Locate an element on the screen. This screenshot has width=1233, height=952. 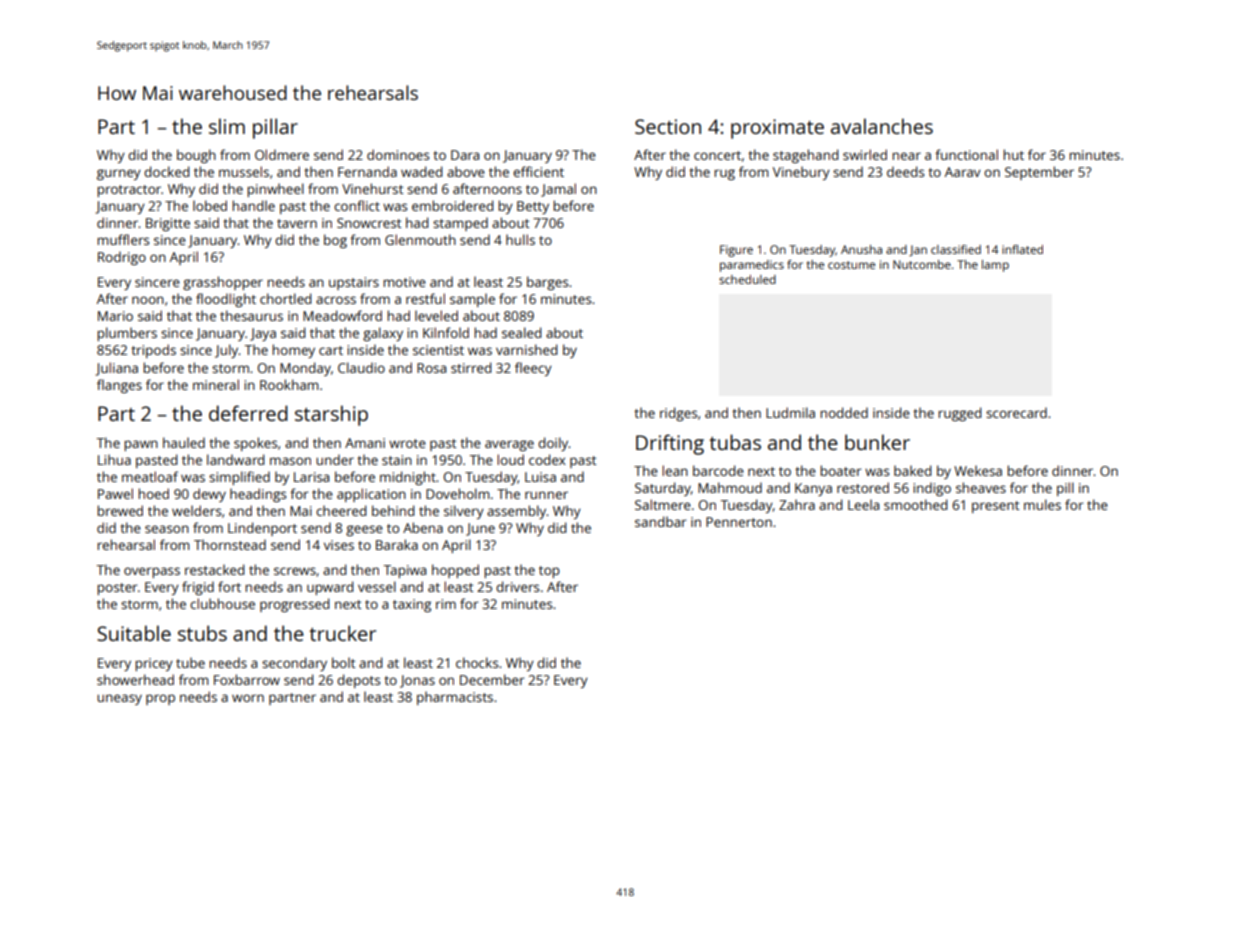
hut is located at coordinates (1013, 154).
